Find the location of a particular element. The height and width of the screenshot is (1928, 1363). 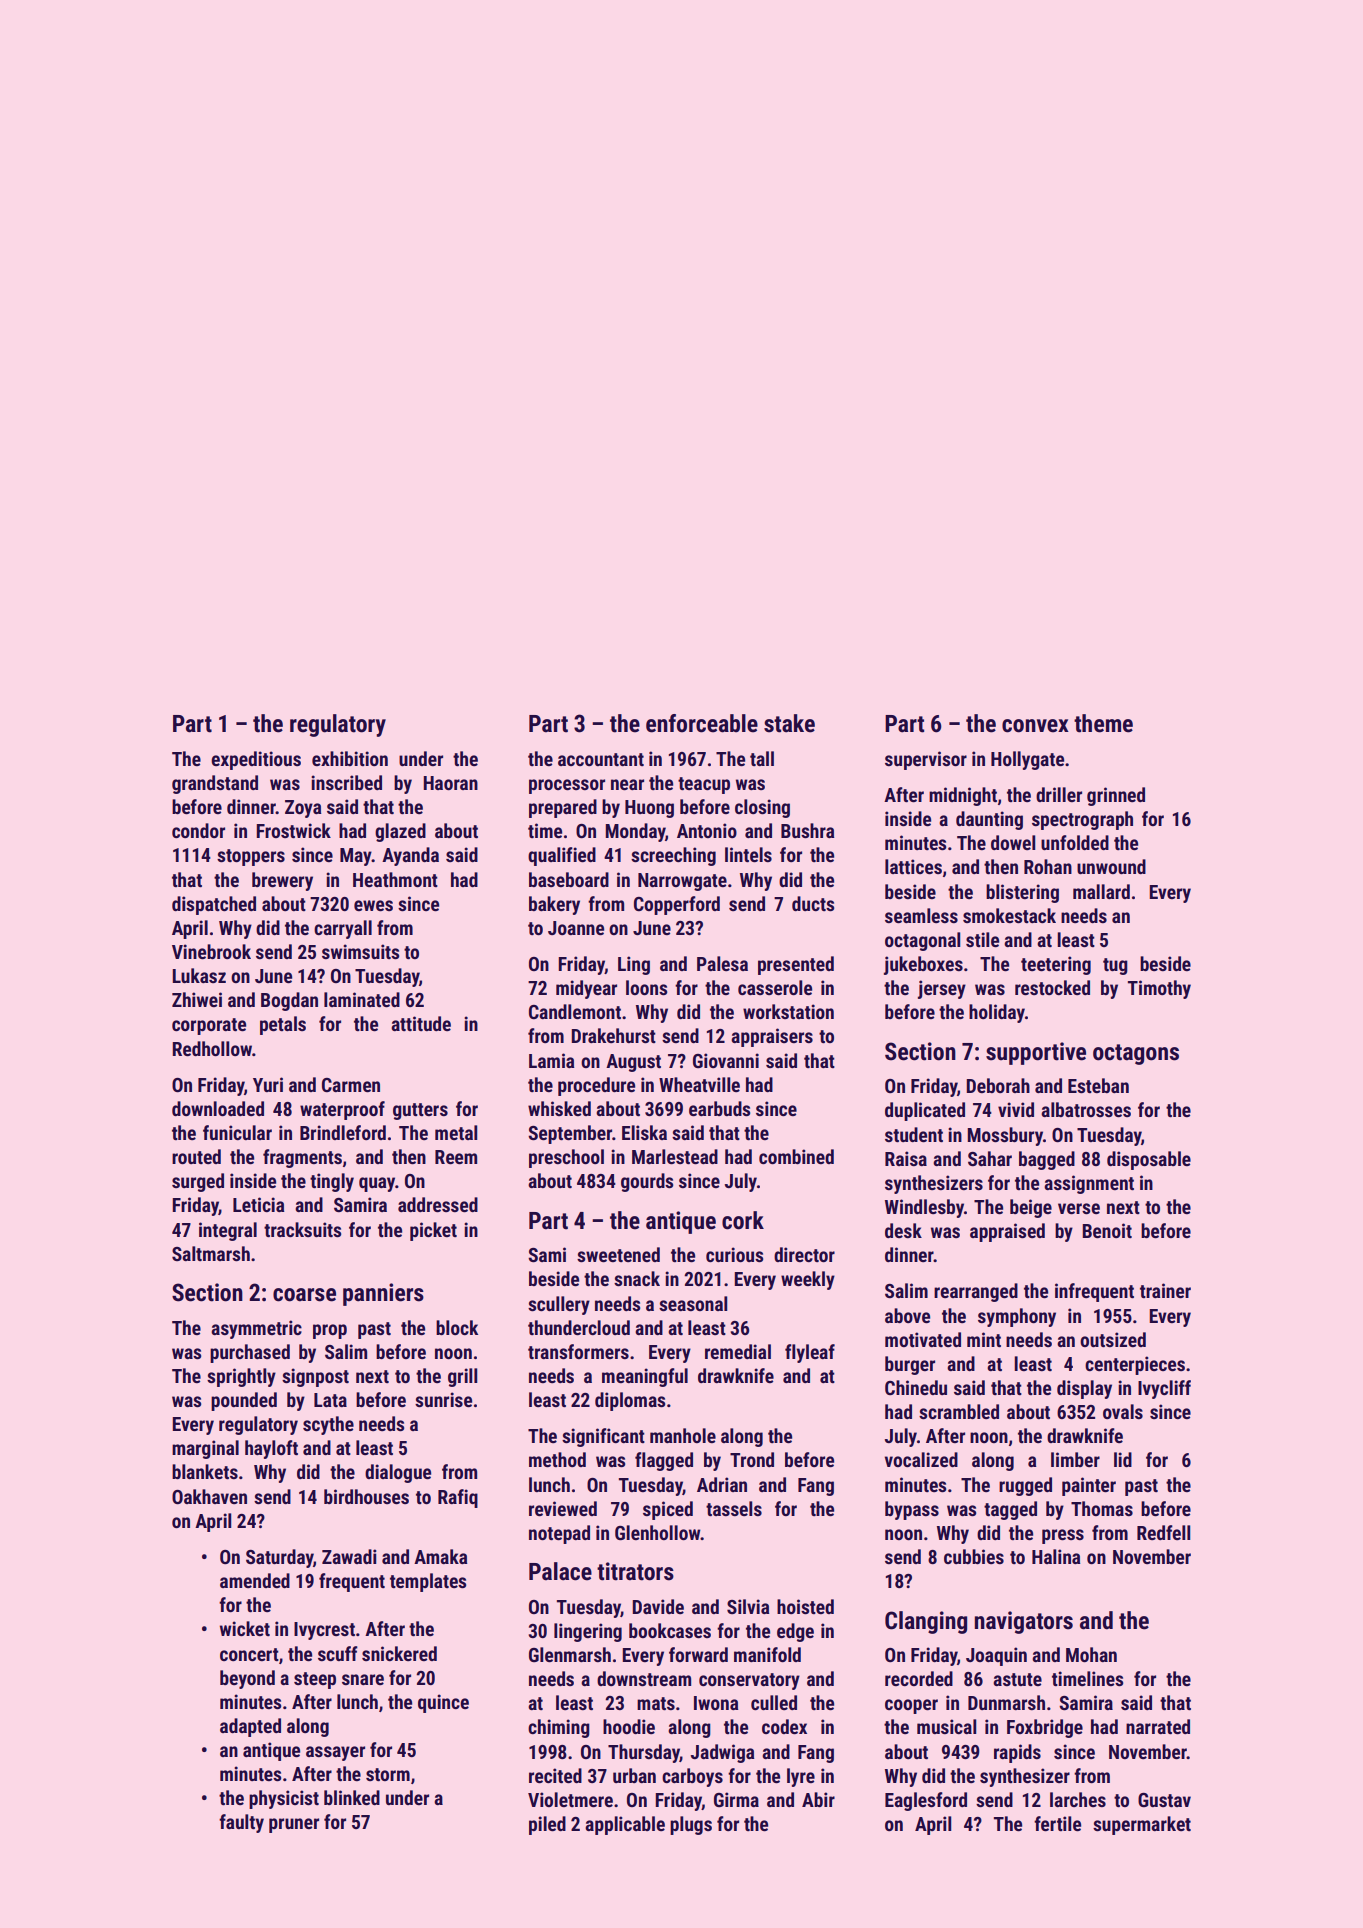

processor is located at coordinates (567, 786).
